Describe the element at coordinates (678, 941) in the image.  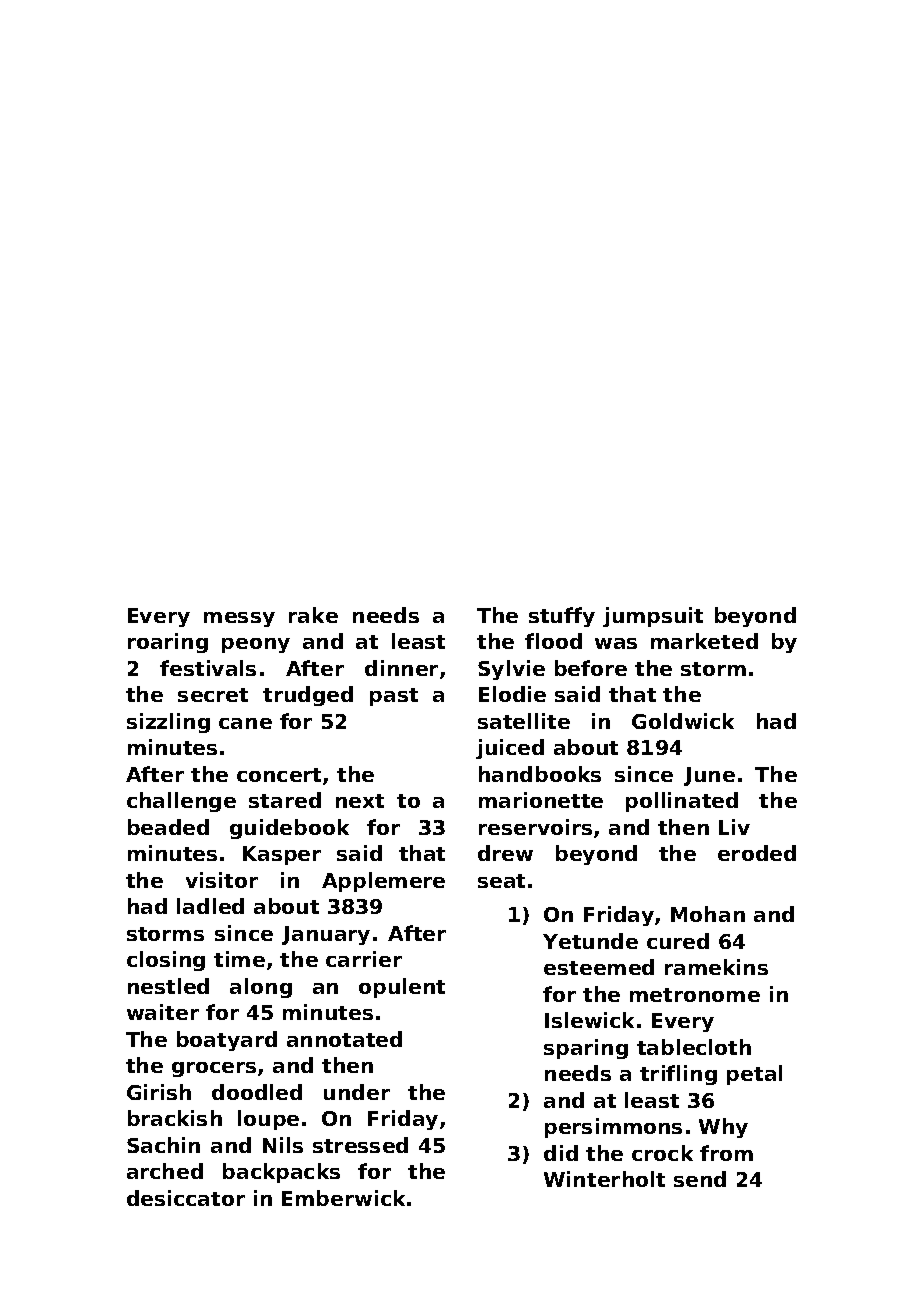
I see `cured` at that location.
